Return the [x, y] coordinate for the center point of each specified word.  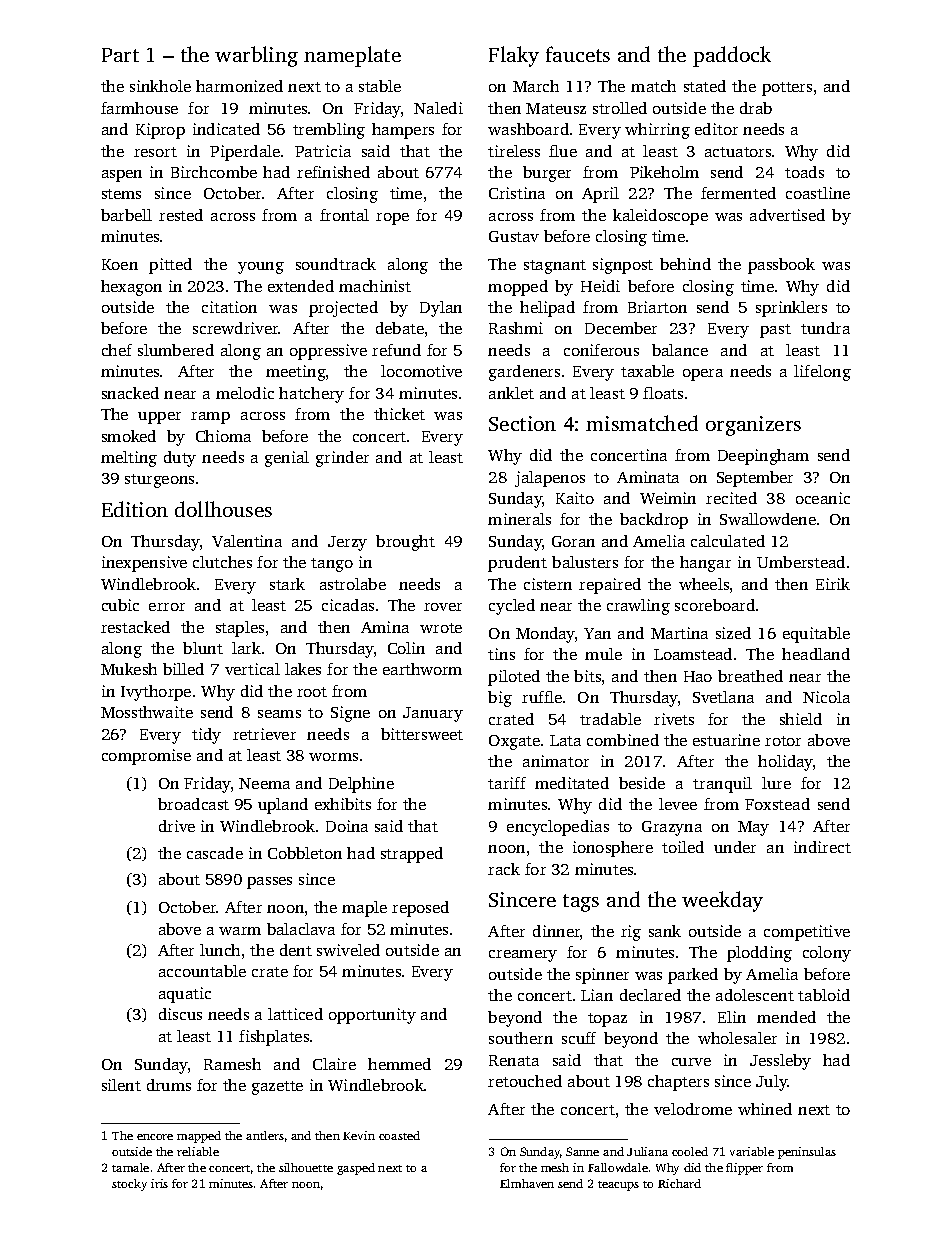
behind [685, 264]
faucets [578, 54]
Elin [732, 1017]
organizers [753, 426]
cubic [120, 605]
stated [705, 86]
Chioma [223, 436]
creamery [523, 956]
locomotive [421, 371]
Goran [573, 541]
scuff [579, 1038]
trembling [329, 131]
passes [269, 883]
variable [752, 1151]
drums [169, 1085]
